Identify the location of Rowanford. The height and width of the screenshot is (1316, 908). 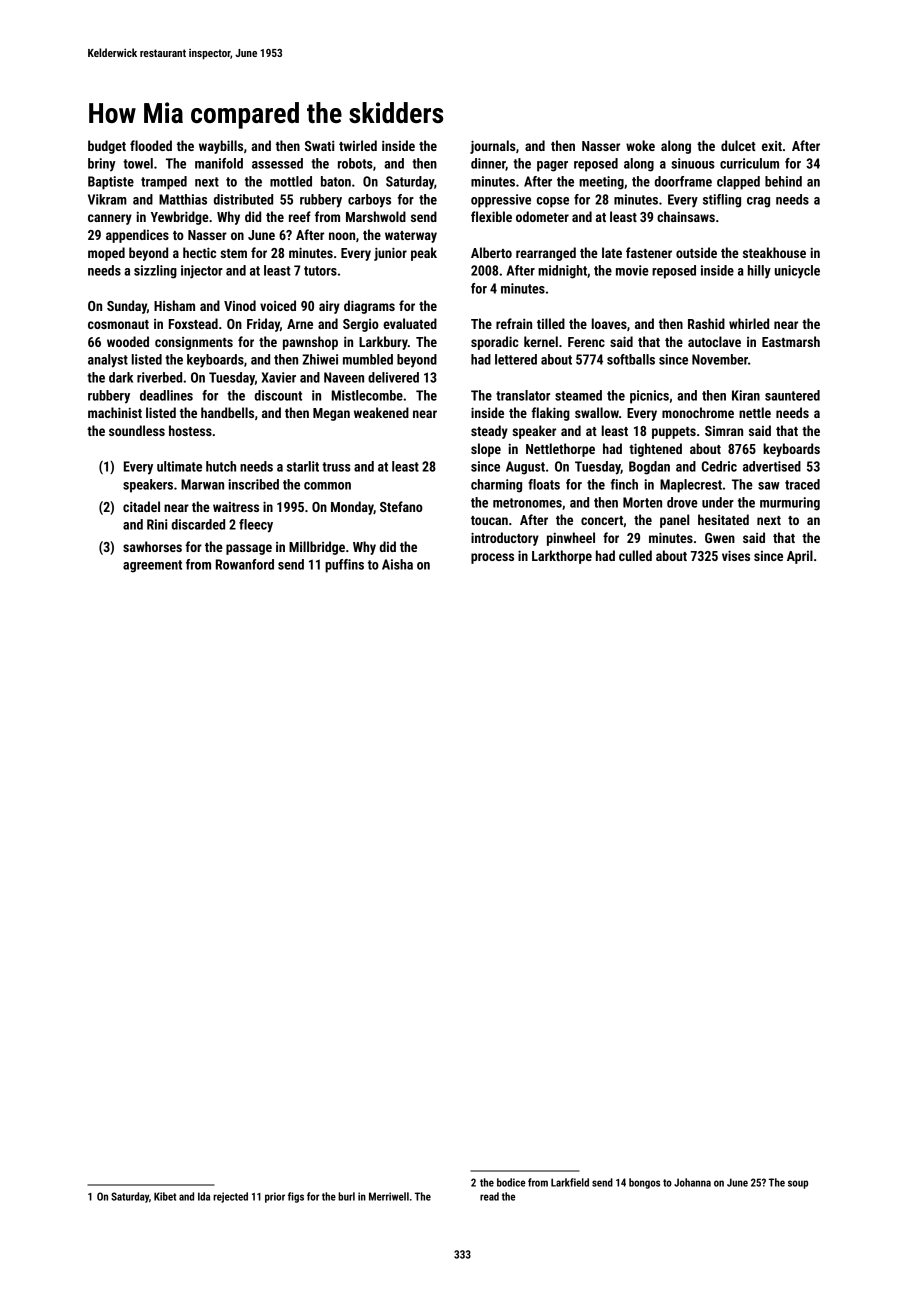
(245, 564).
